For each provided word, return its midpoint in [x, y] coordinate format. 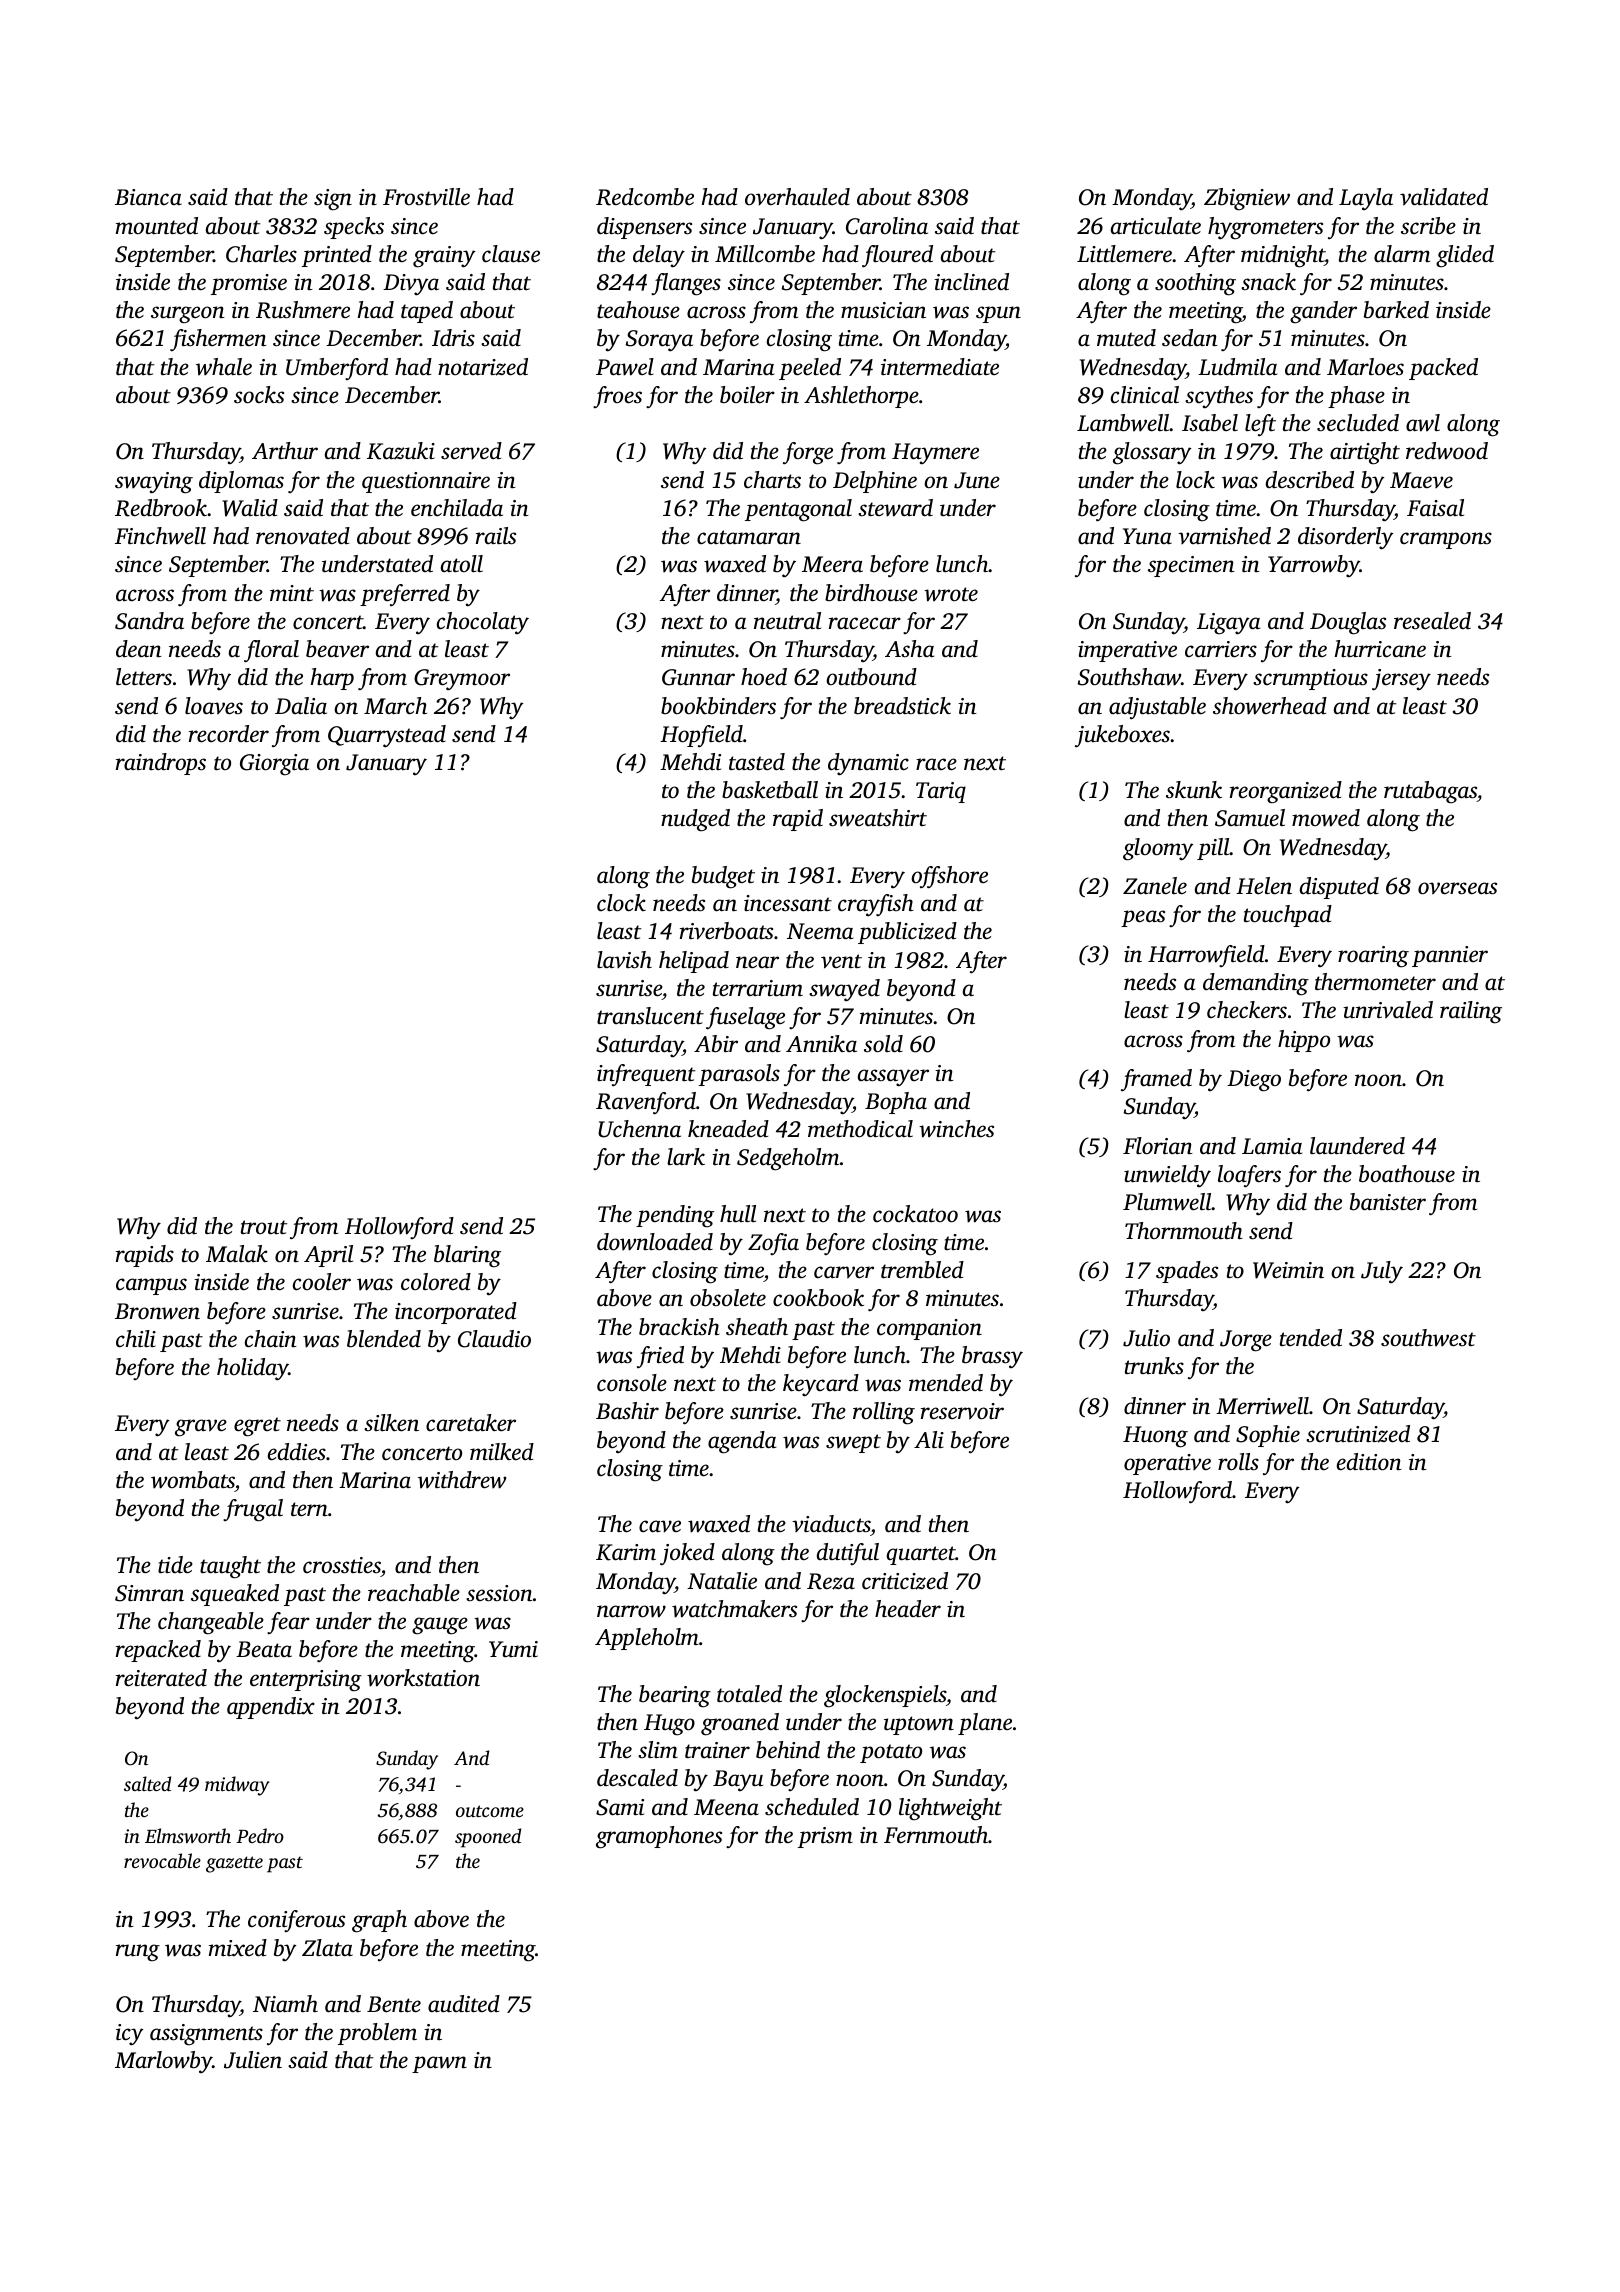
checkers [1247, 1010]
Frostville [426, 197]
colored [436, 1282]
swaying [154, 483]
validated [1444, 197]
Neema [820, 931]
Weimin [1288, 1270]
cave [660, 1526]
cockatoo [915, 1214]
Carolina [887, 226]
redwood [1447, 451]
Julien [253, 2060]
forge [808, 453]
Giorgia [274, 765]
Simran [149, 1593]
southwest [1428, 1338]
